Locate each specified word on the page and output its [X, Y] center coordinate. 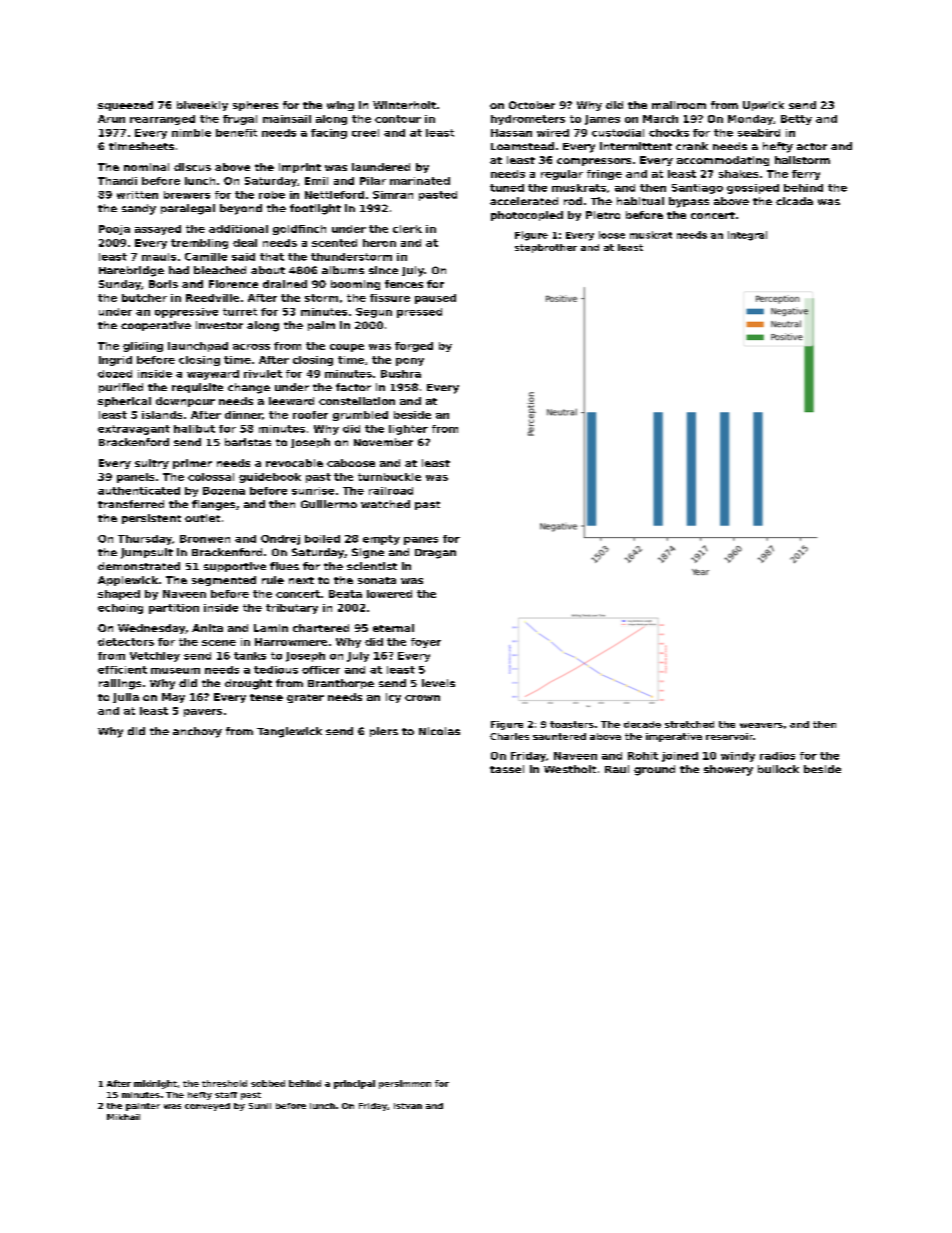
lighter [408, 430]
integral [747, 236]
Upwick [763, 106]
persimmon [405, 1084]
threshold [224, 1083]
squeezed [125, 106]
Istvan [408, 1106]
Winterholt [404, 105]
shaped [119, 595]
